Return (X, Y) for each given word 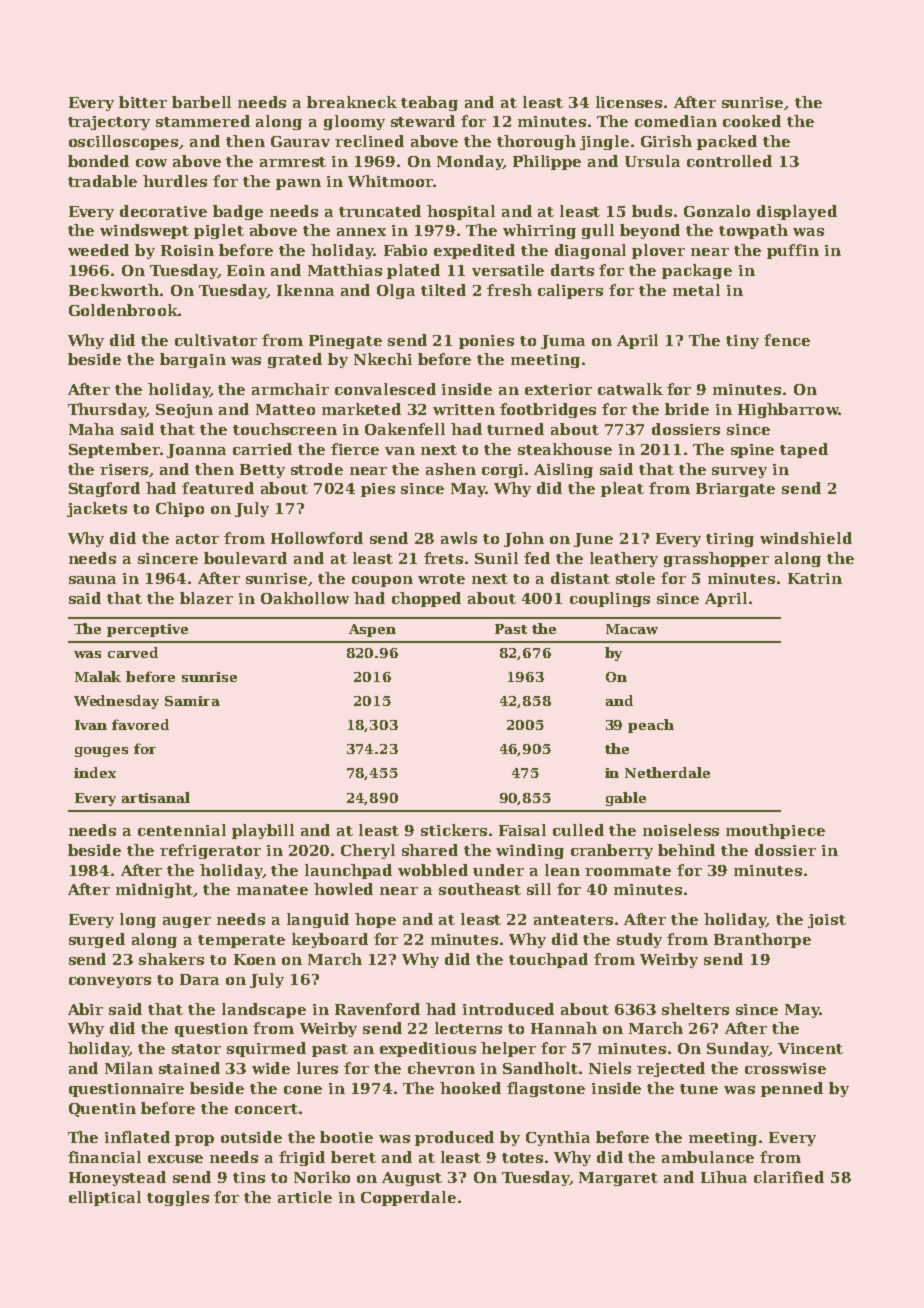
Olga (396, 291)
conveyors (110, 982)
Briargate (735, 490)
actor (197, 539)
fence (787, 340)
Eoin (246, 270)
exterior (558, 389)
